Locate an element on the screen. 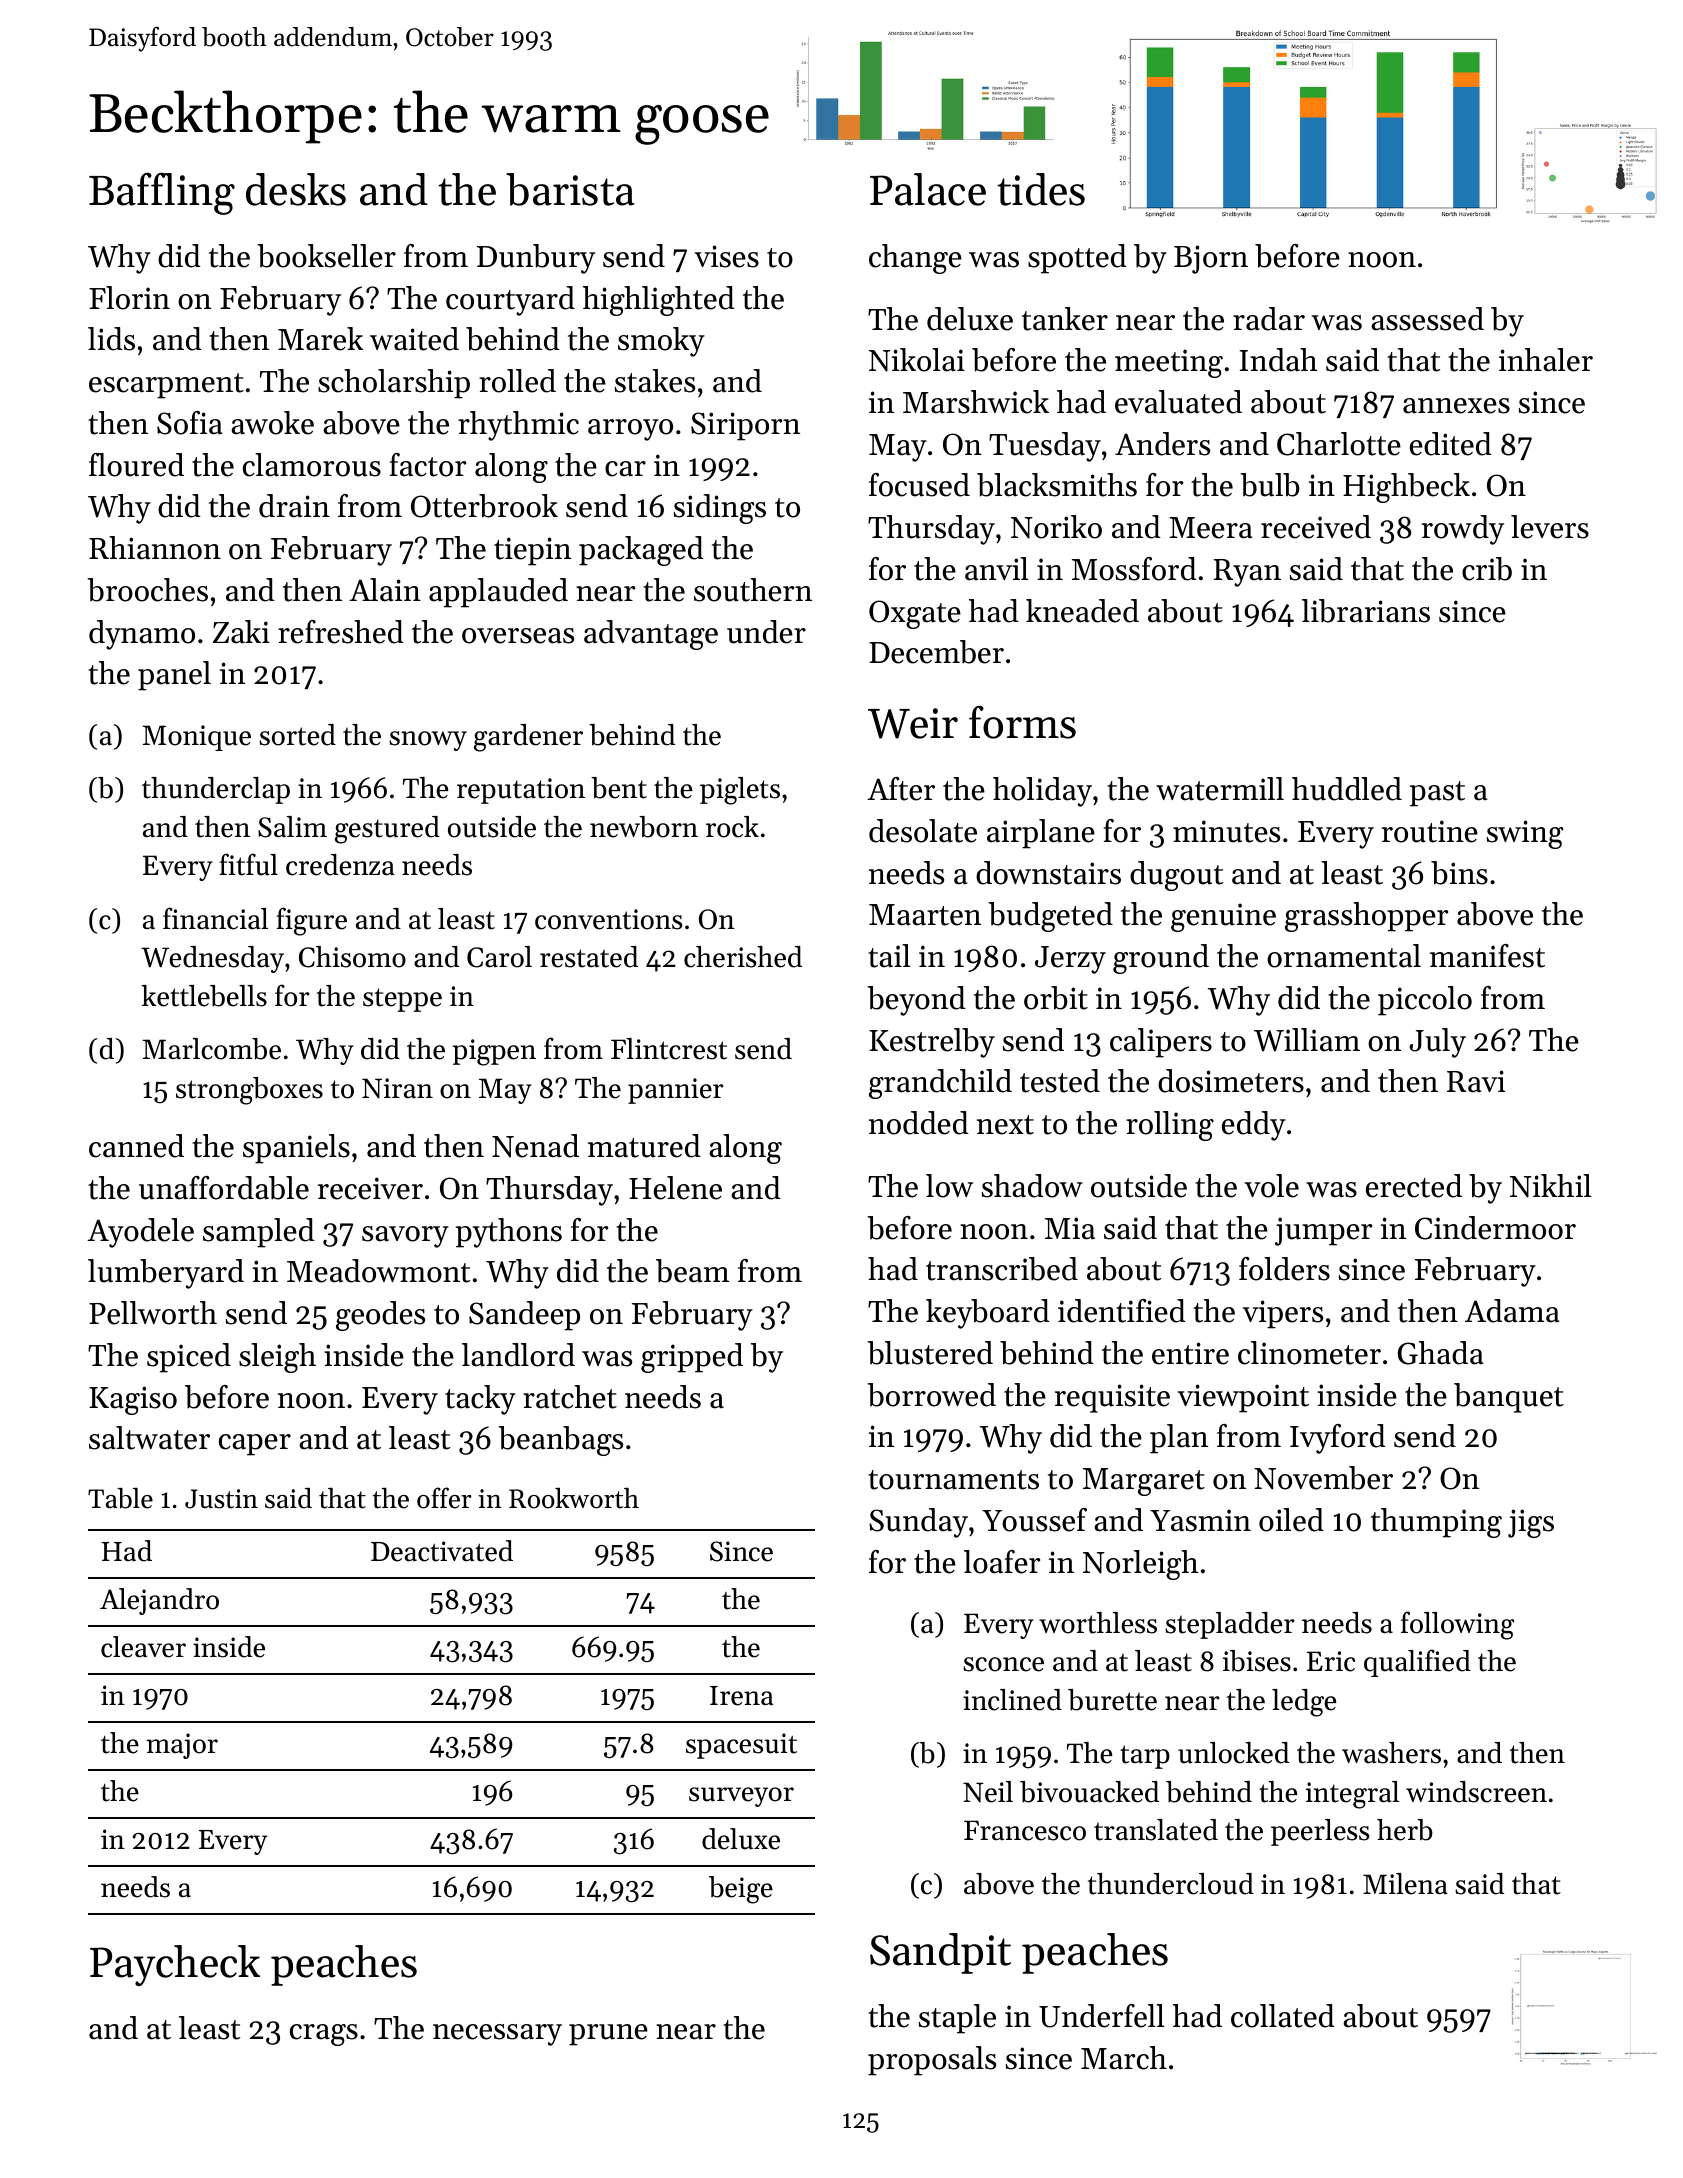 This screenshot has height=2178, width=1683. crags is located at coordinates (324, 2035).
